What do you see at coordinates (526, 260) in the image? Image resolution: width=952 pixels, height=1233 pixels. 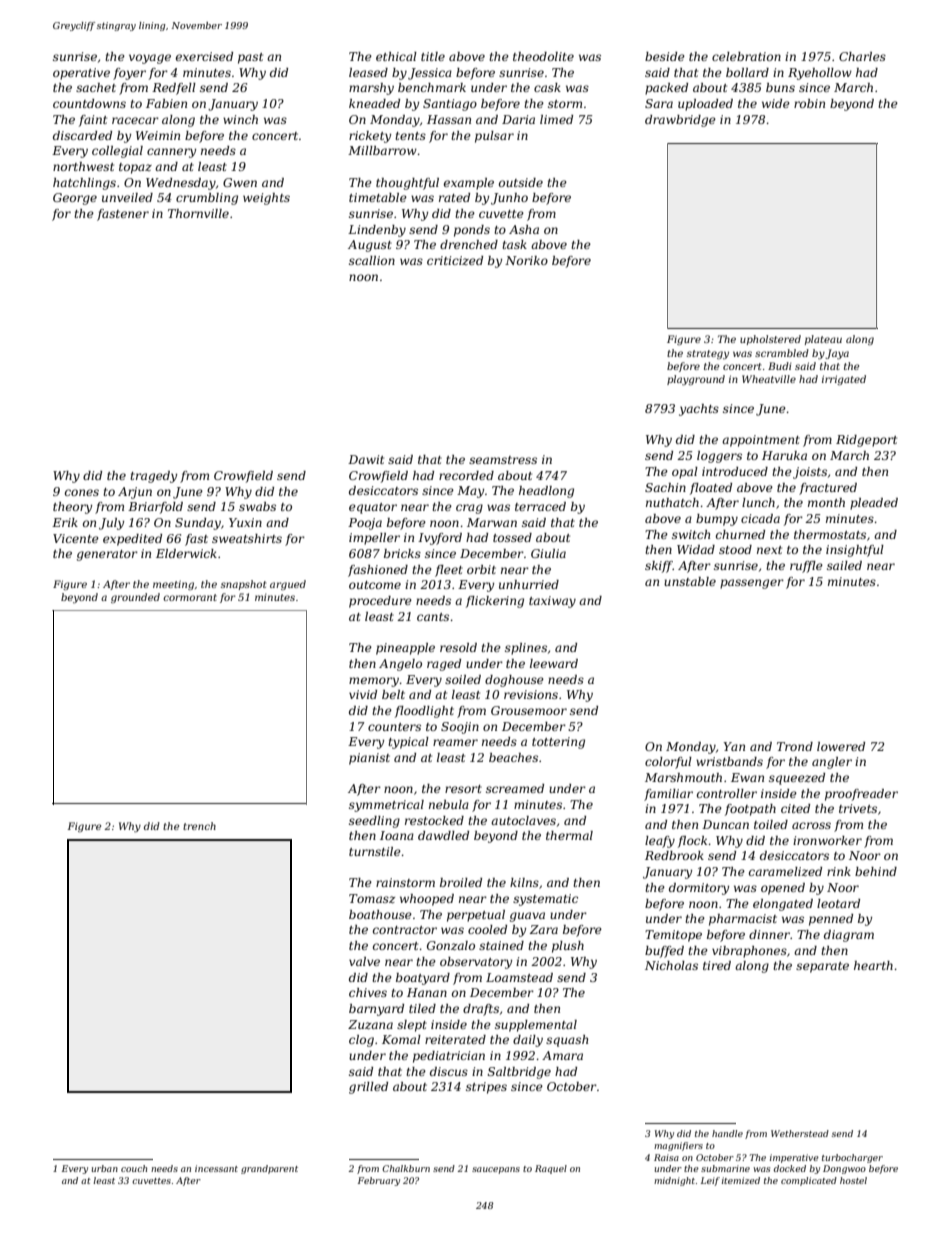 I see `Noriko` at bounding box center [526, 260].
